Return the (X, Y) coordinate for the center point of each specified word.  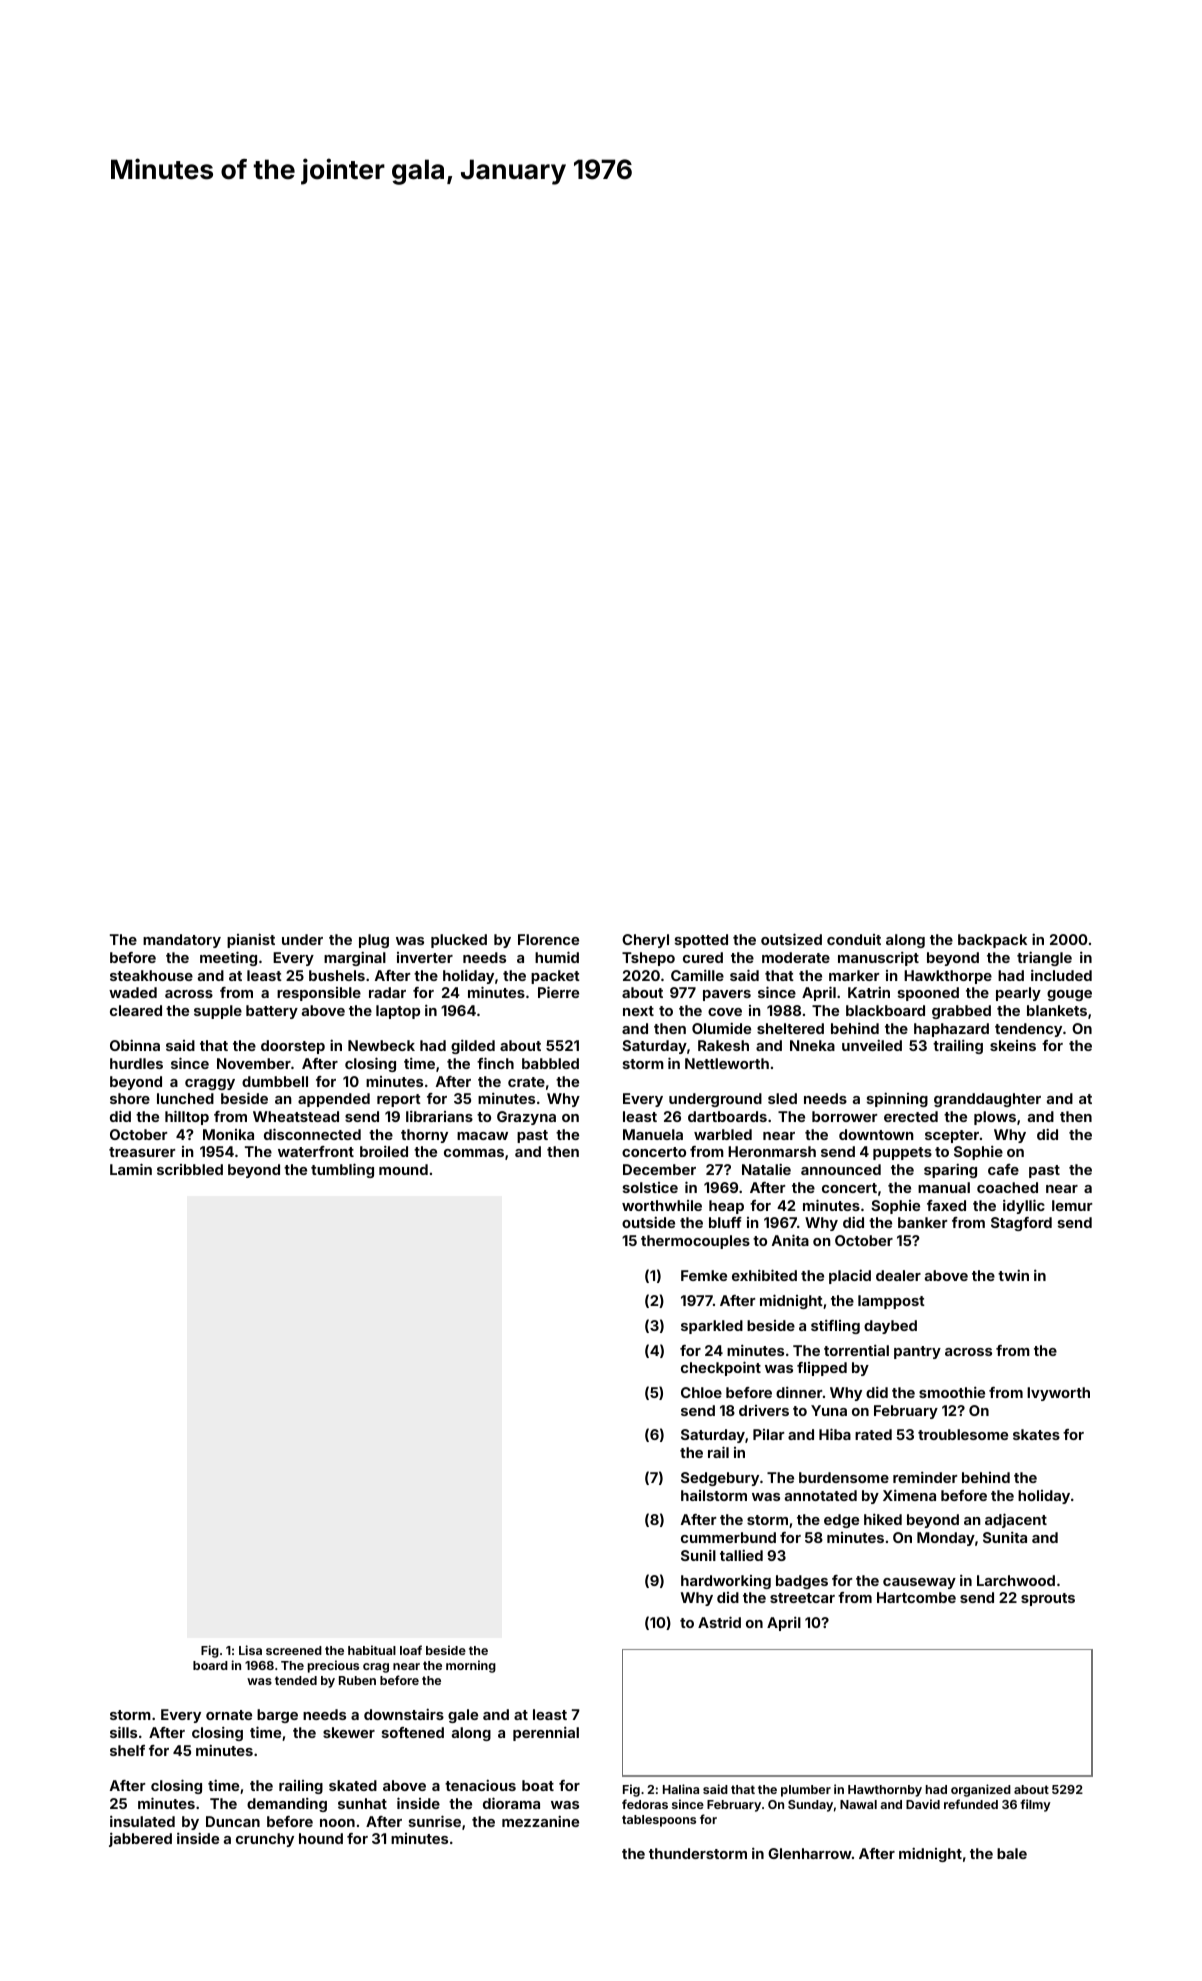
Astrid (719, 1622)
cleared (136, 1010)
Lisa (250, 1650)
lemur (1072, 1205)
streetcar (802, 1598)
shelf (127, 1750)
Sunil (698, 1555)
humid (557, 957)
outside (648, 1222)
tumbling (342, 1170)
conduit (854, 939)
